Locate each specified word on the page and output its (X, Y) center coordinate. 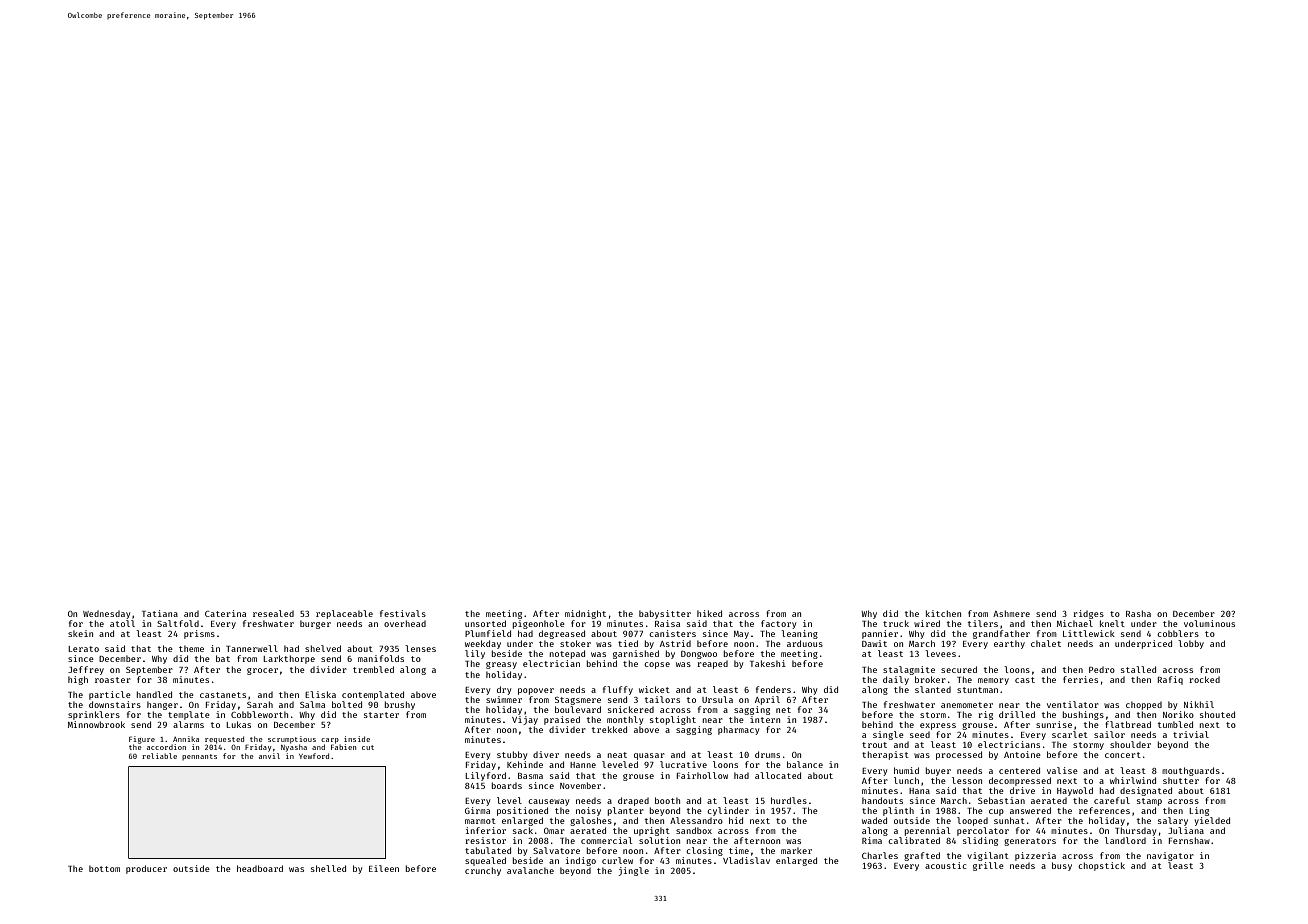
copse (657, 665)
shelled (328, 868)
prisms (199, 634)
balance (805, 764)
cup (996, 812)
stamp (1149, 802)
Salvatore (556, 850)
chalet (1046, 643)
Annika (186, 739)
